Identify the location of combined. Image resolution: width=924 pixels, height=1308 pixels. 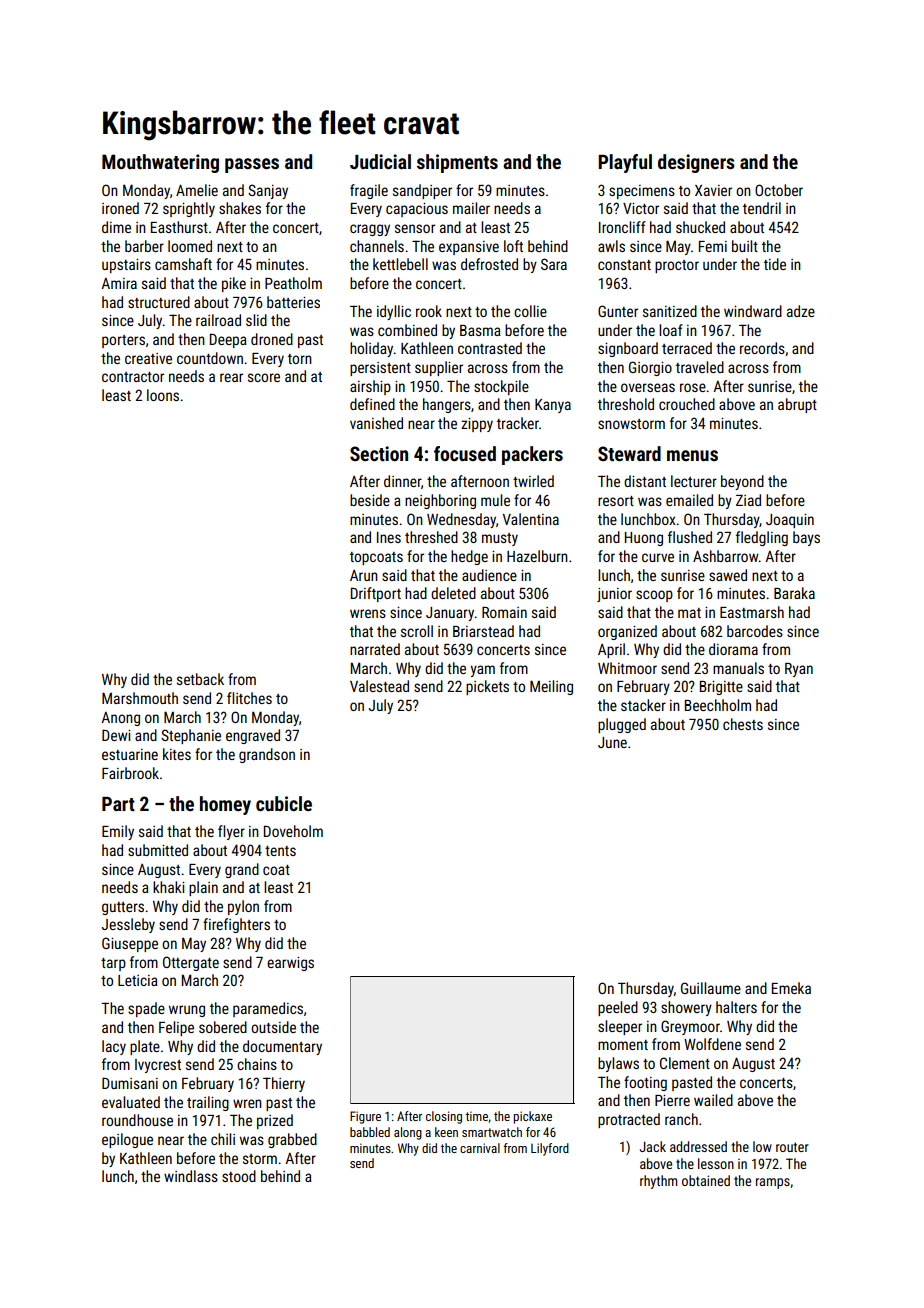
(407, 330).
